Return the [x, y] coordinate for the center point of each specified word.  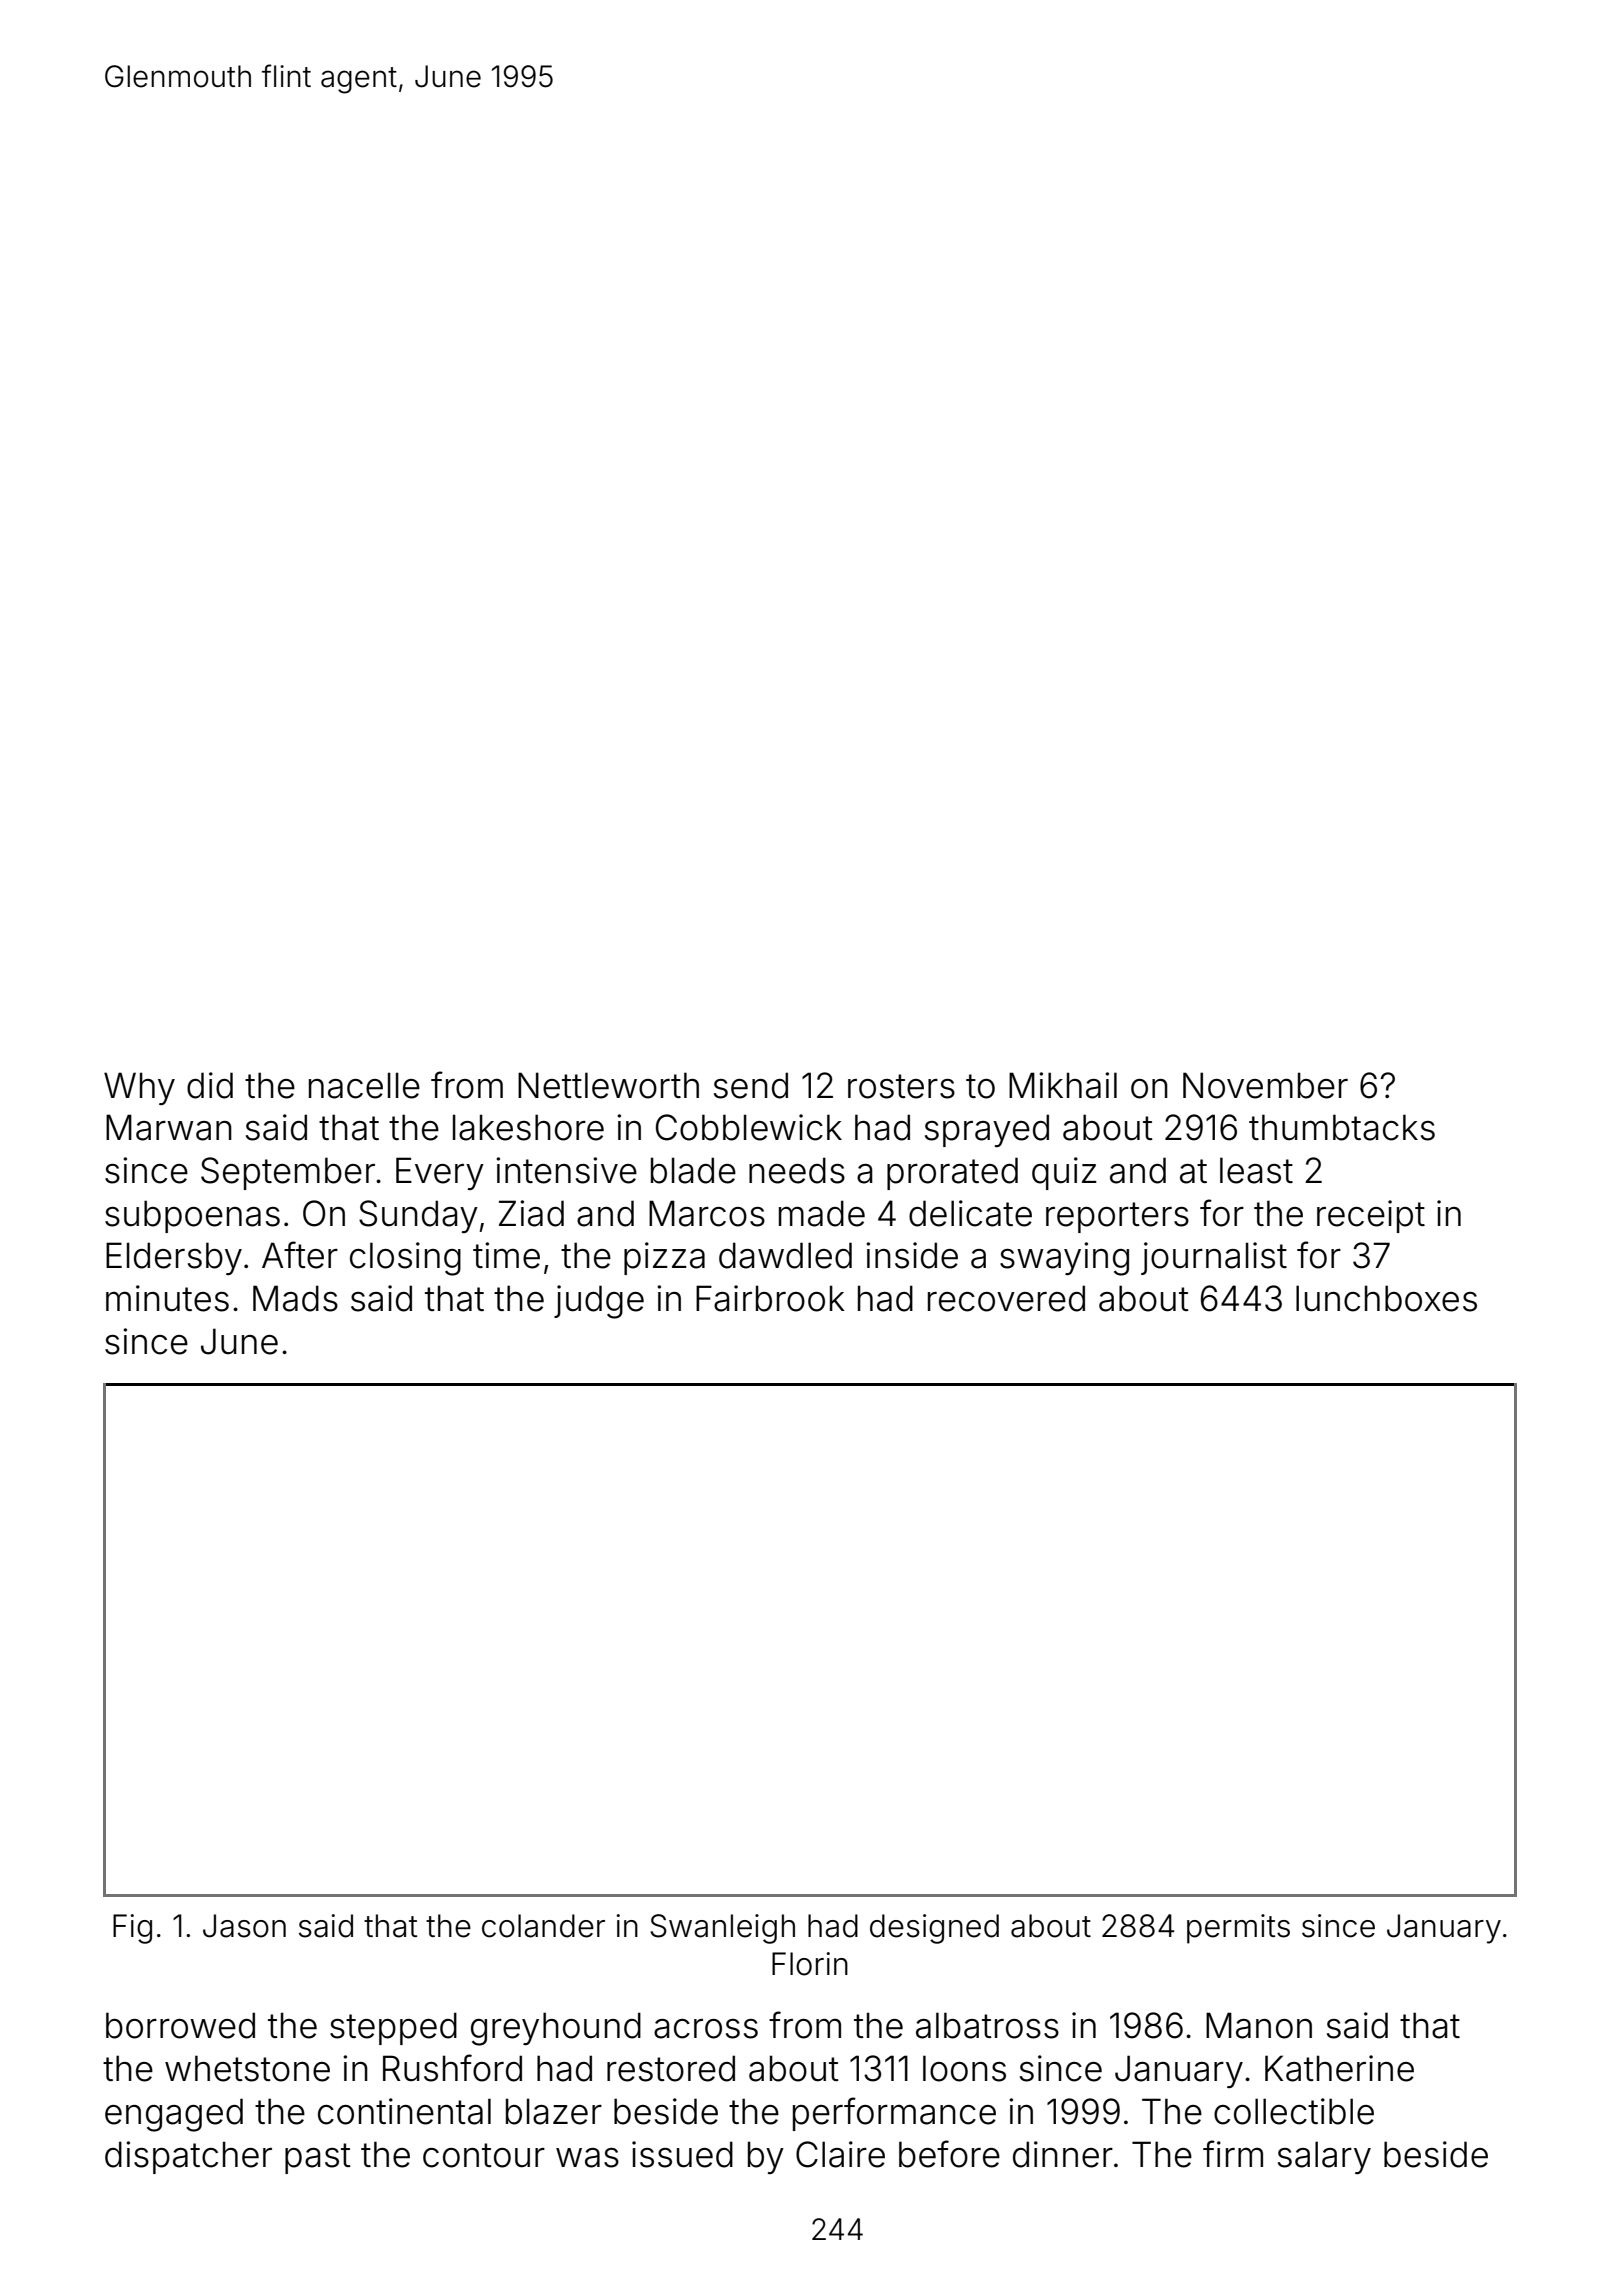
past [318, 2158]
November [1265, 1085]
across [706, 2029]
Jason [244, 1926]
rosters [901, 1086]
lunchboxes [1386, 1298]
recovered [1006, 1298]
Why [139, 1088]
